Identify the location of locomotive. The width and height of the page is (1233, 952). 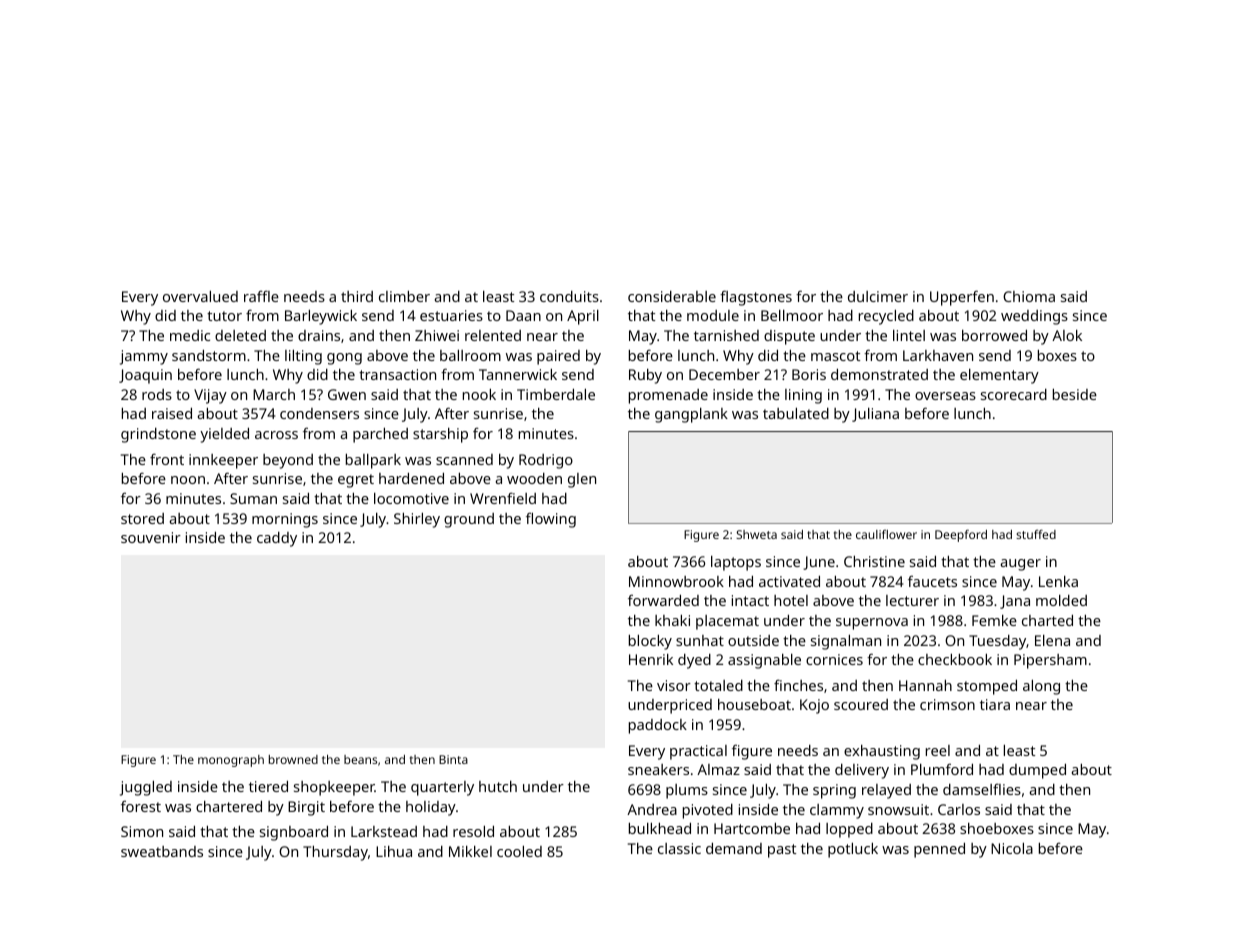
(411, 498).
